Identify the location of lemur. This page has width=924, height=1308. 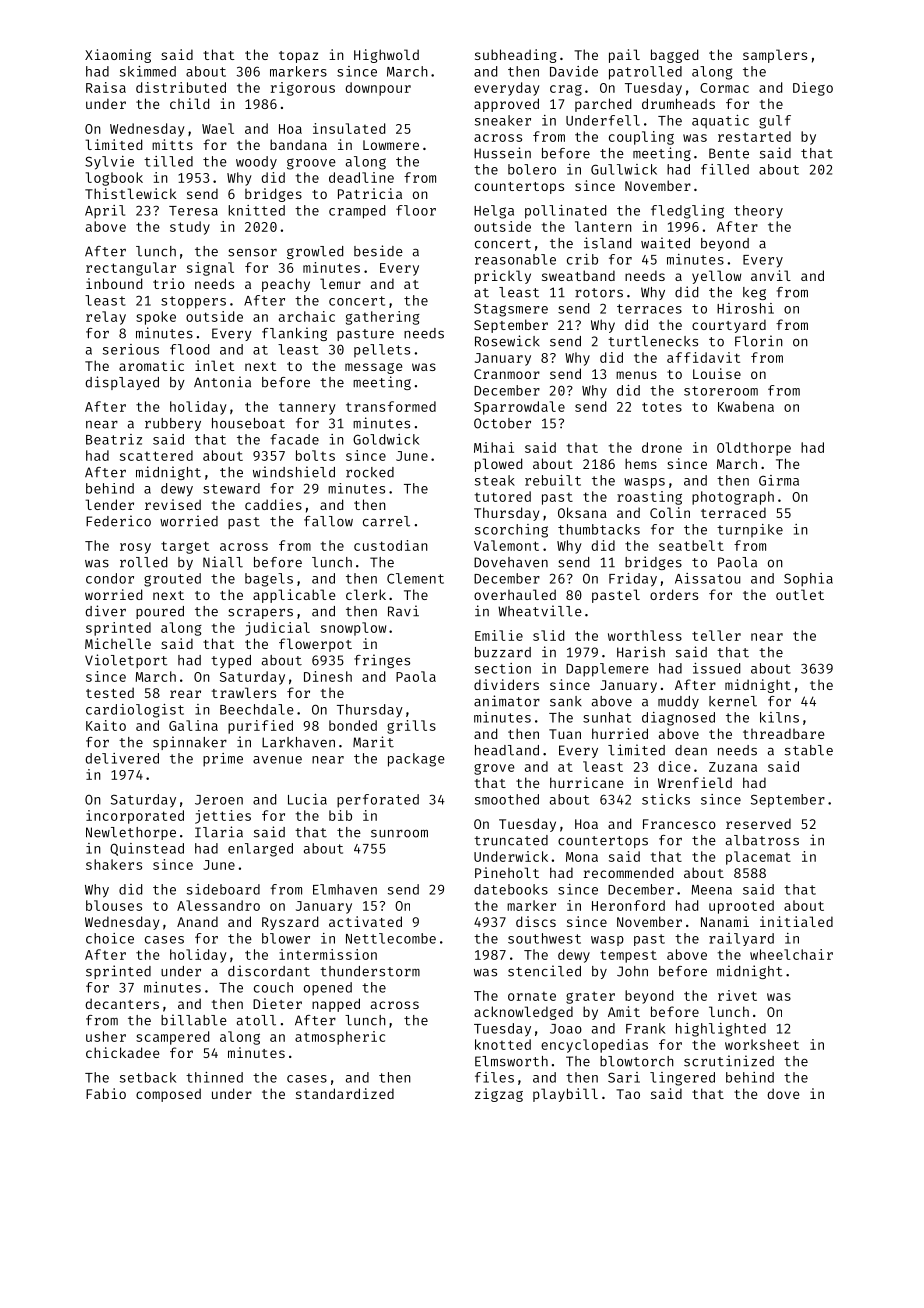
(340, 283).
